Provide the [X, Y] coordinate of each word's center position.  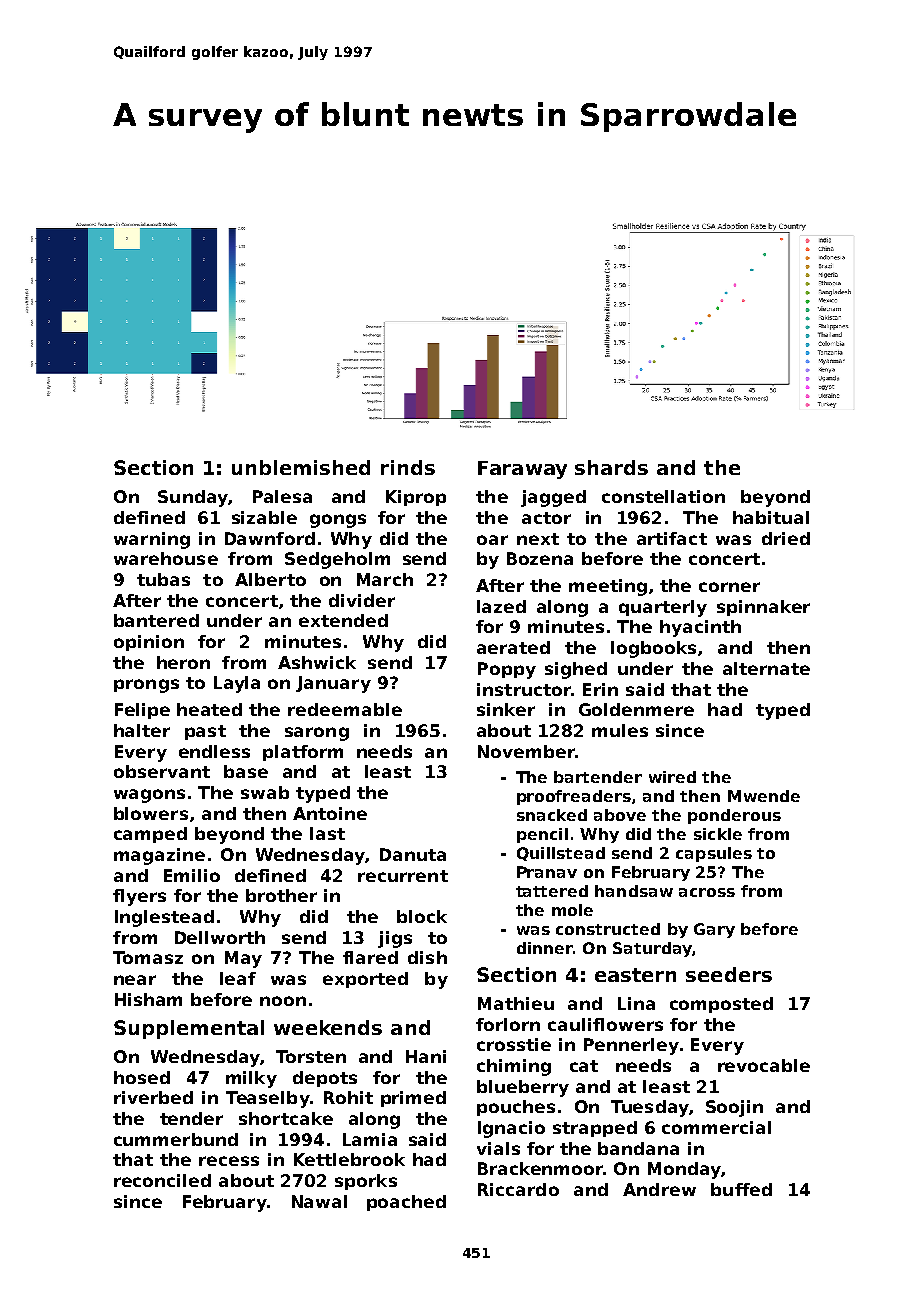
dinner [545, 948]
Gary [714, 930]
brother [281, 895]
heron [183, 662]
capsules [714, 854]
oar [492, 540]
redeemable [345, 709]
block [422, 916]
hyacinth [700, 628]
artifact [672, 538]
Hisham [148, 999]
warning [152, 540]
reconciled [162, 1180]
